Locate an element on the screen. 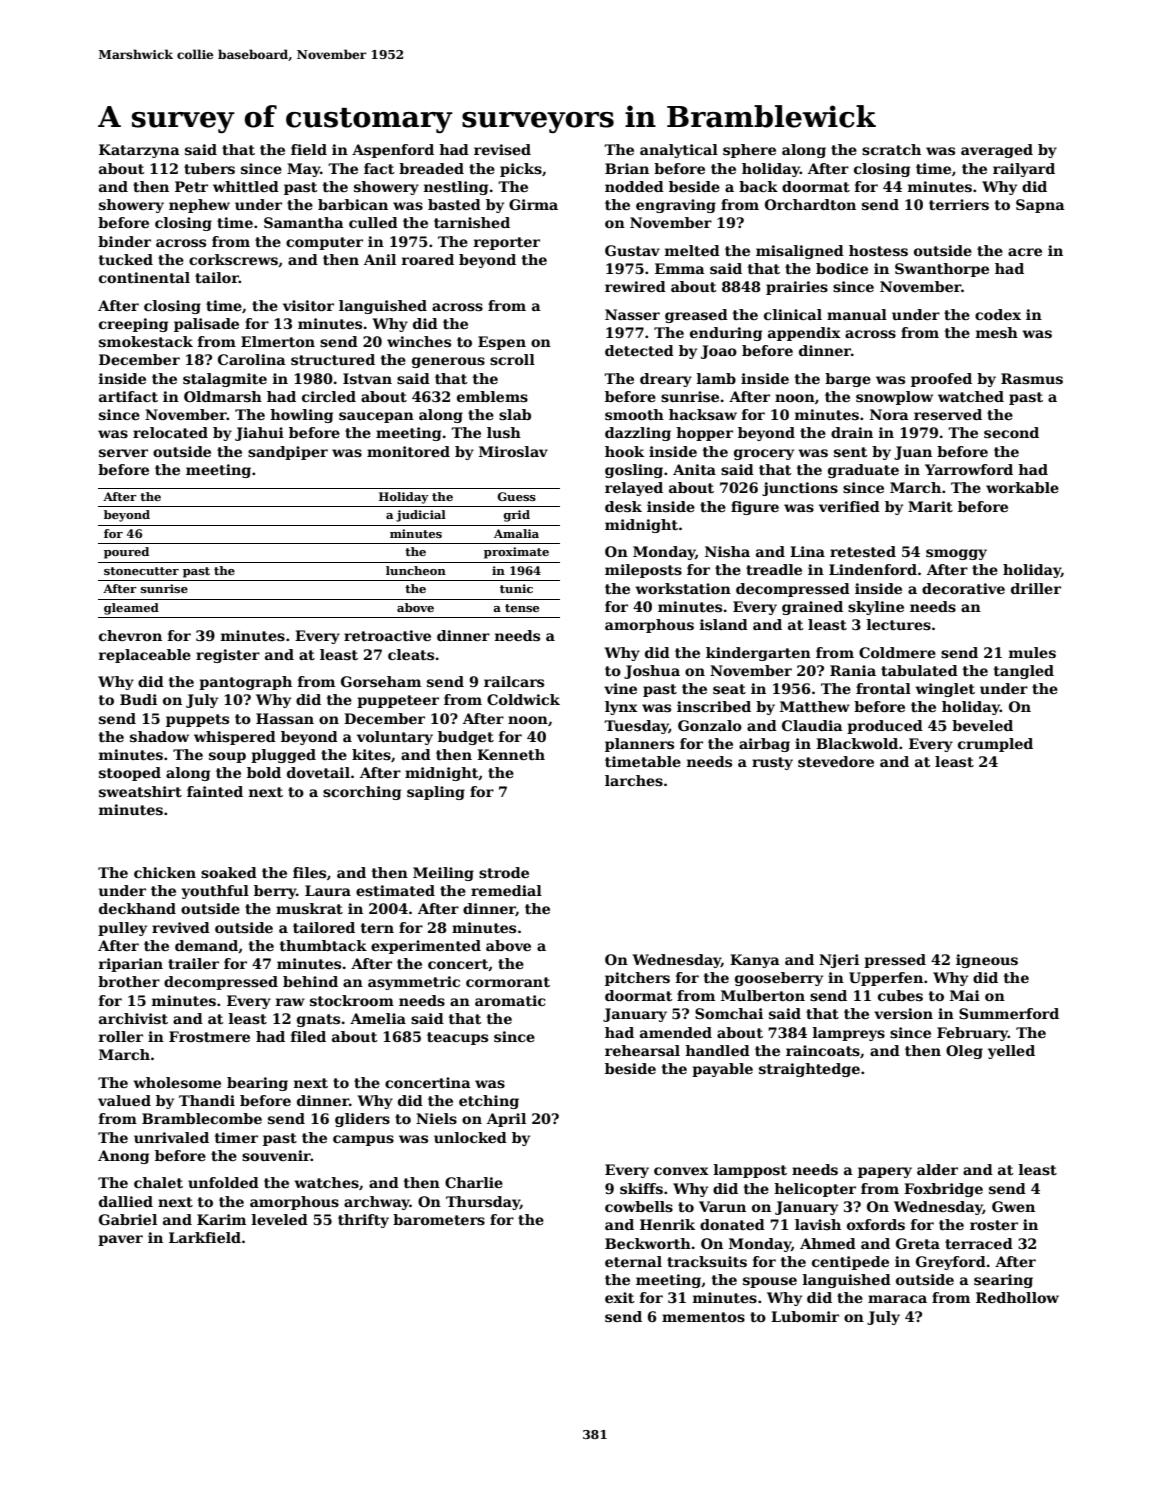  scratch is located at coordinates (891, 149).
